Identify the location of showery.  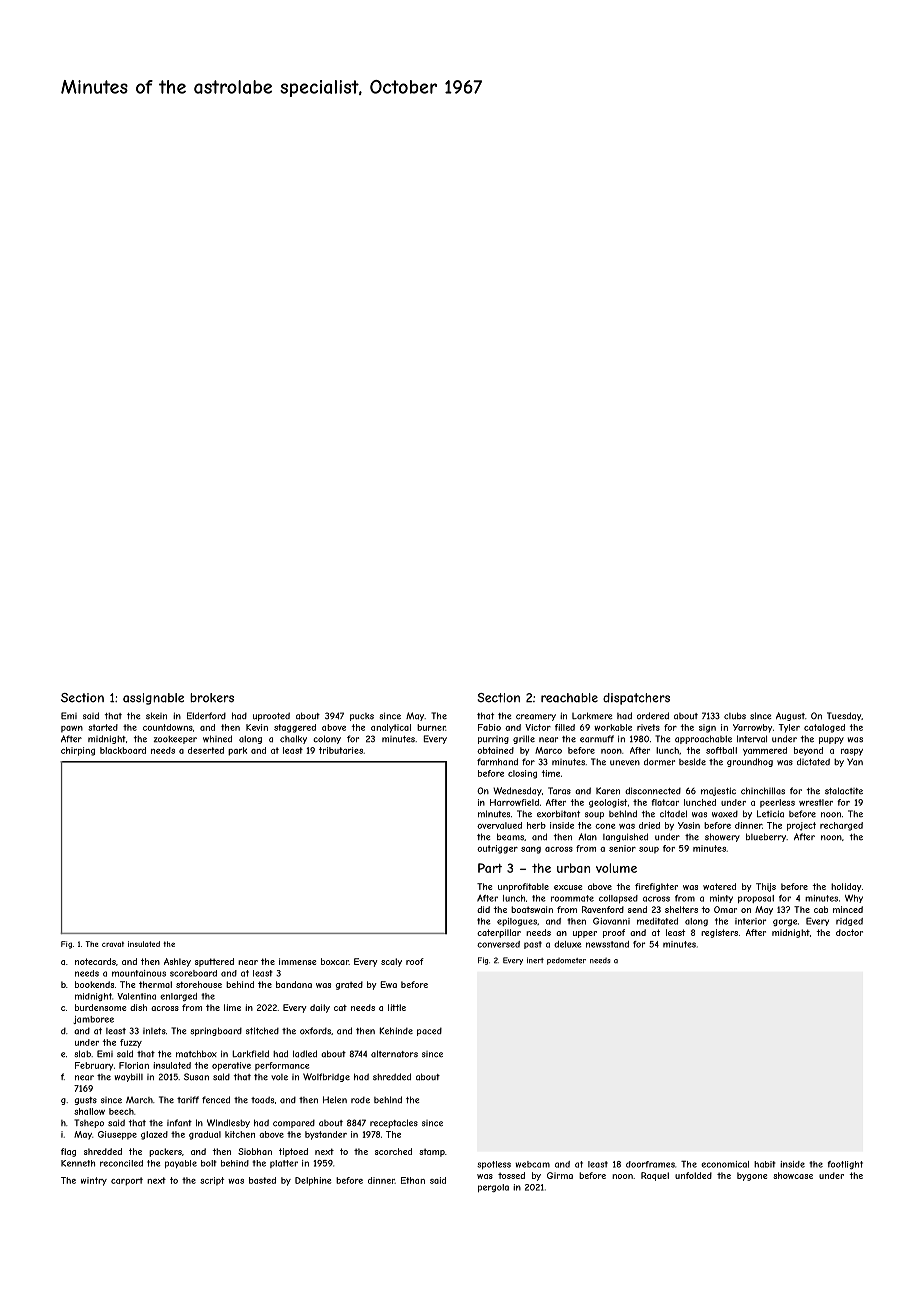
(722, 837).
